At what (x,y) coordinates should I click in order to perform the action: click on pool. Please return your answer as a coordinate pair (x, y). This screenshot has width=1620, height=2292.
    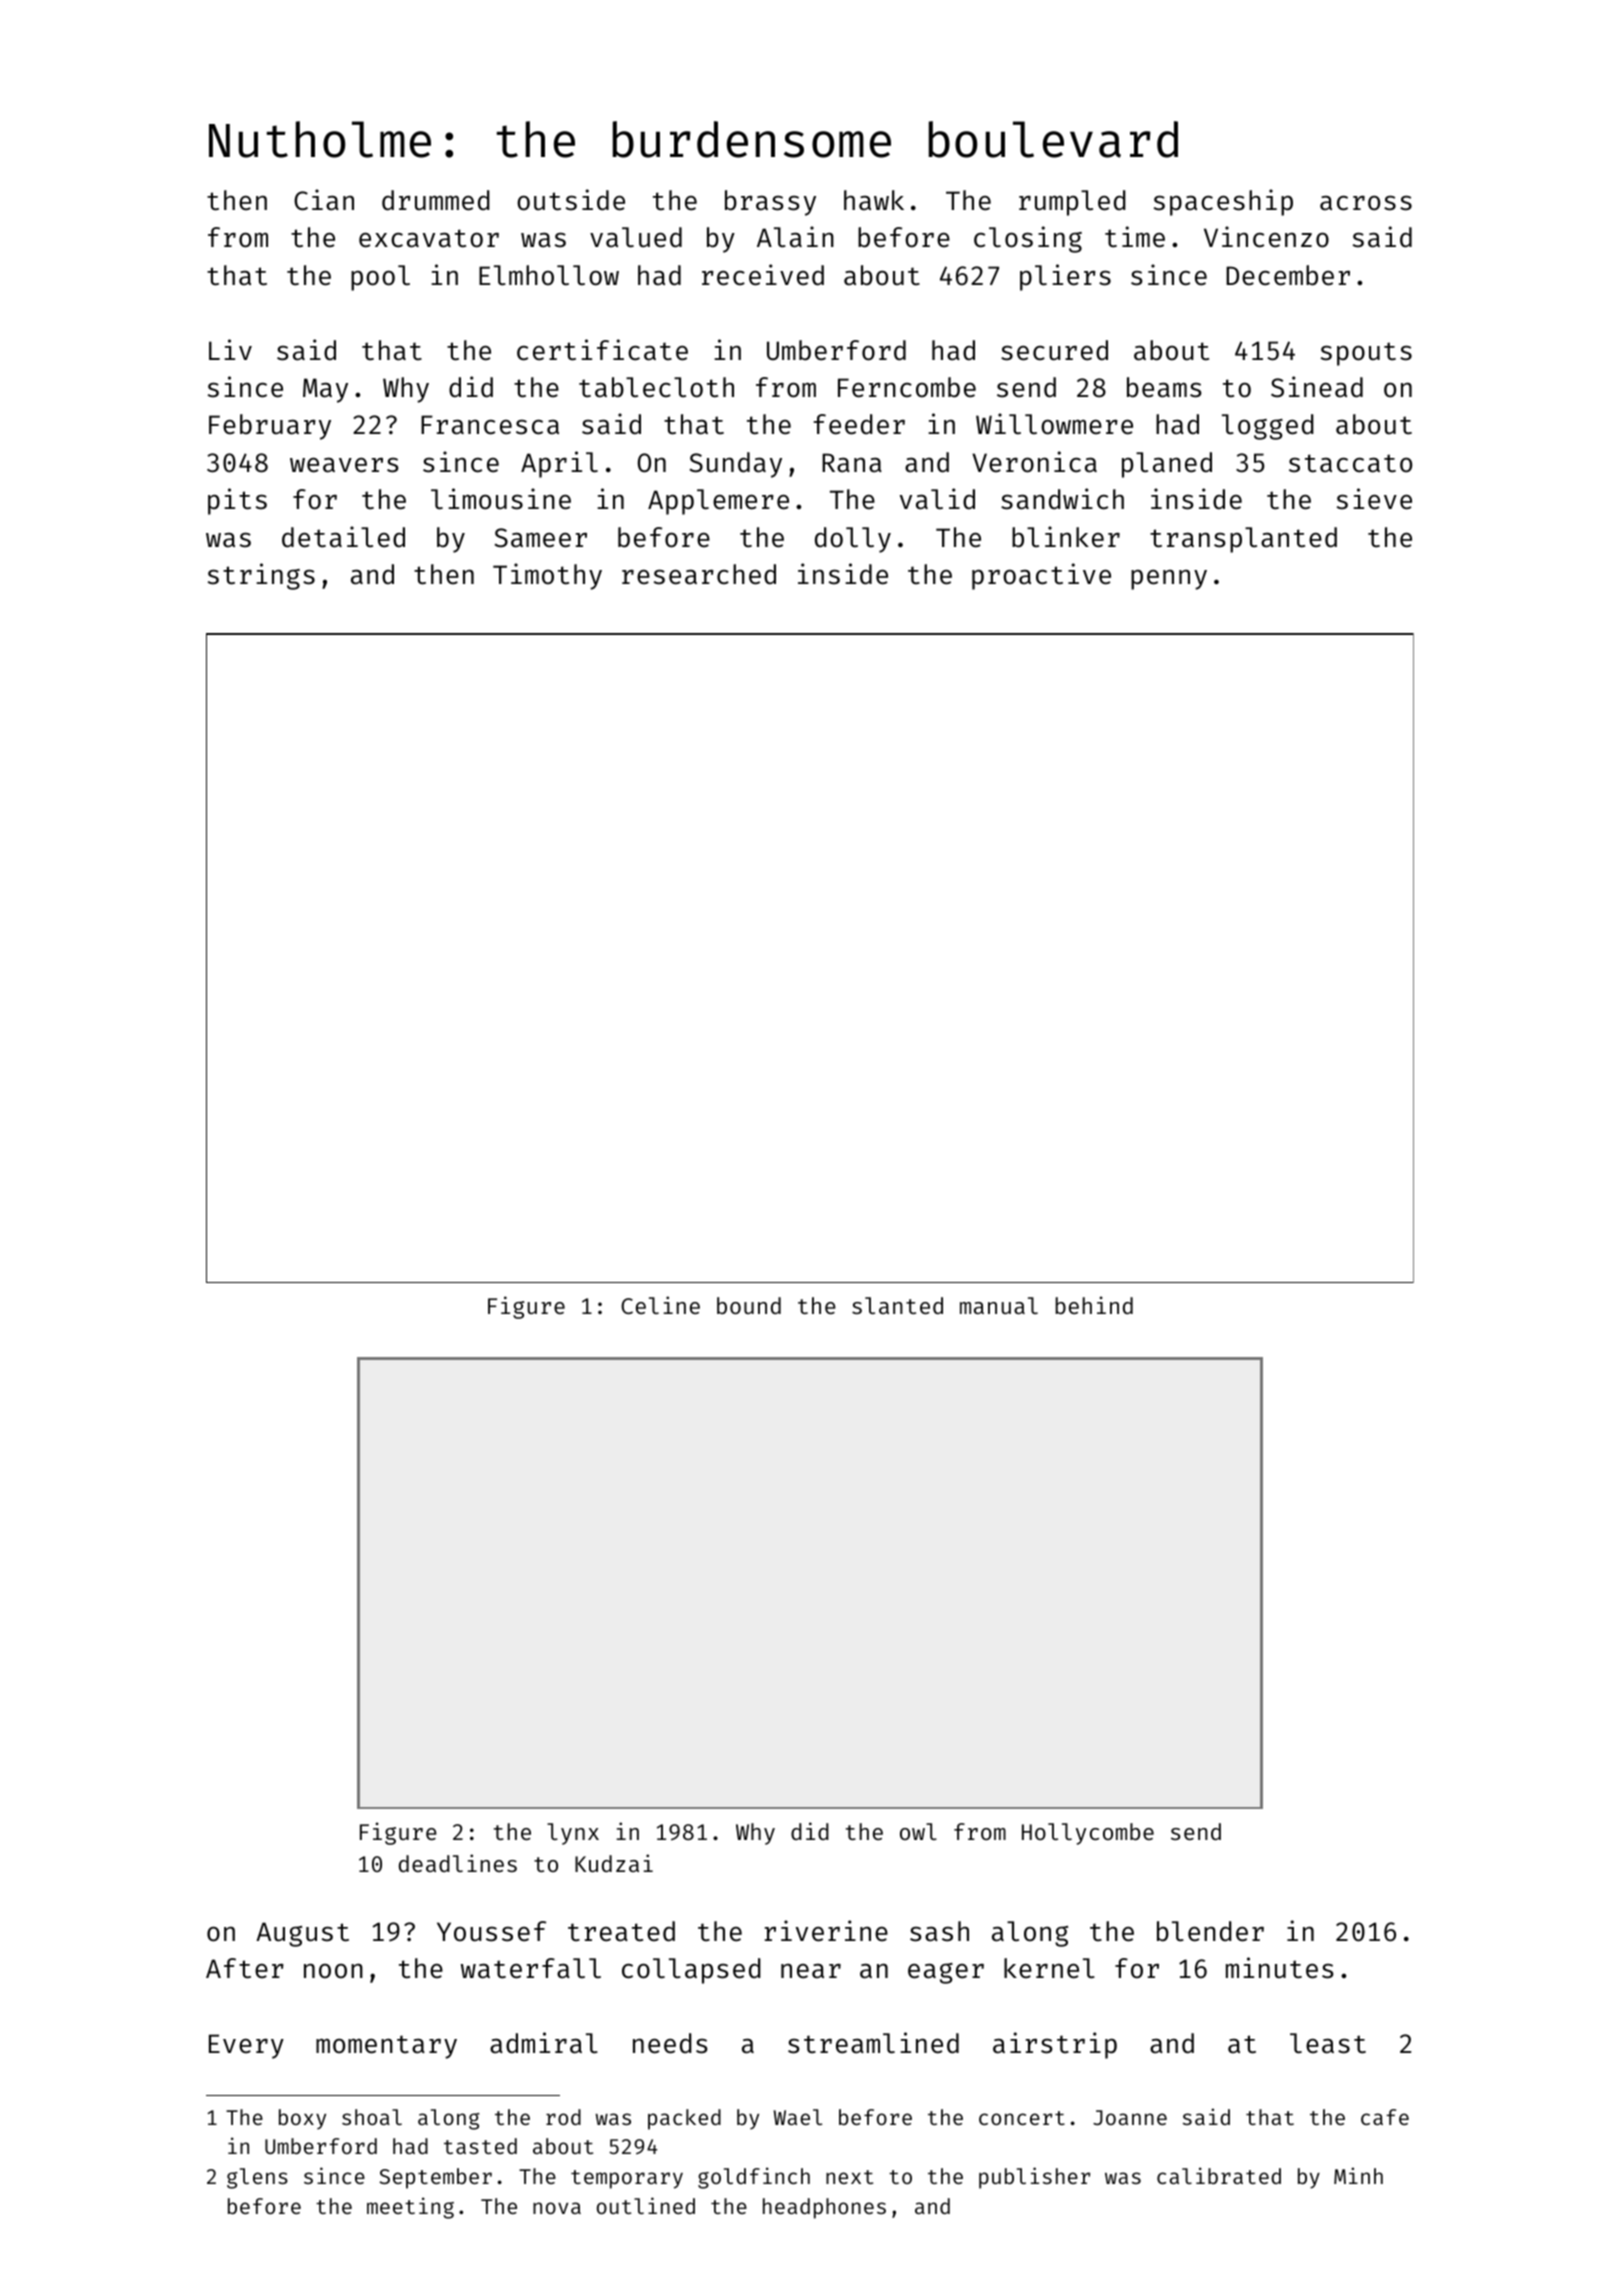
    Looking at the image, I should click on (380, 278).
